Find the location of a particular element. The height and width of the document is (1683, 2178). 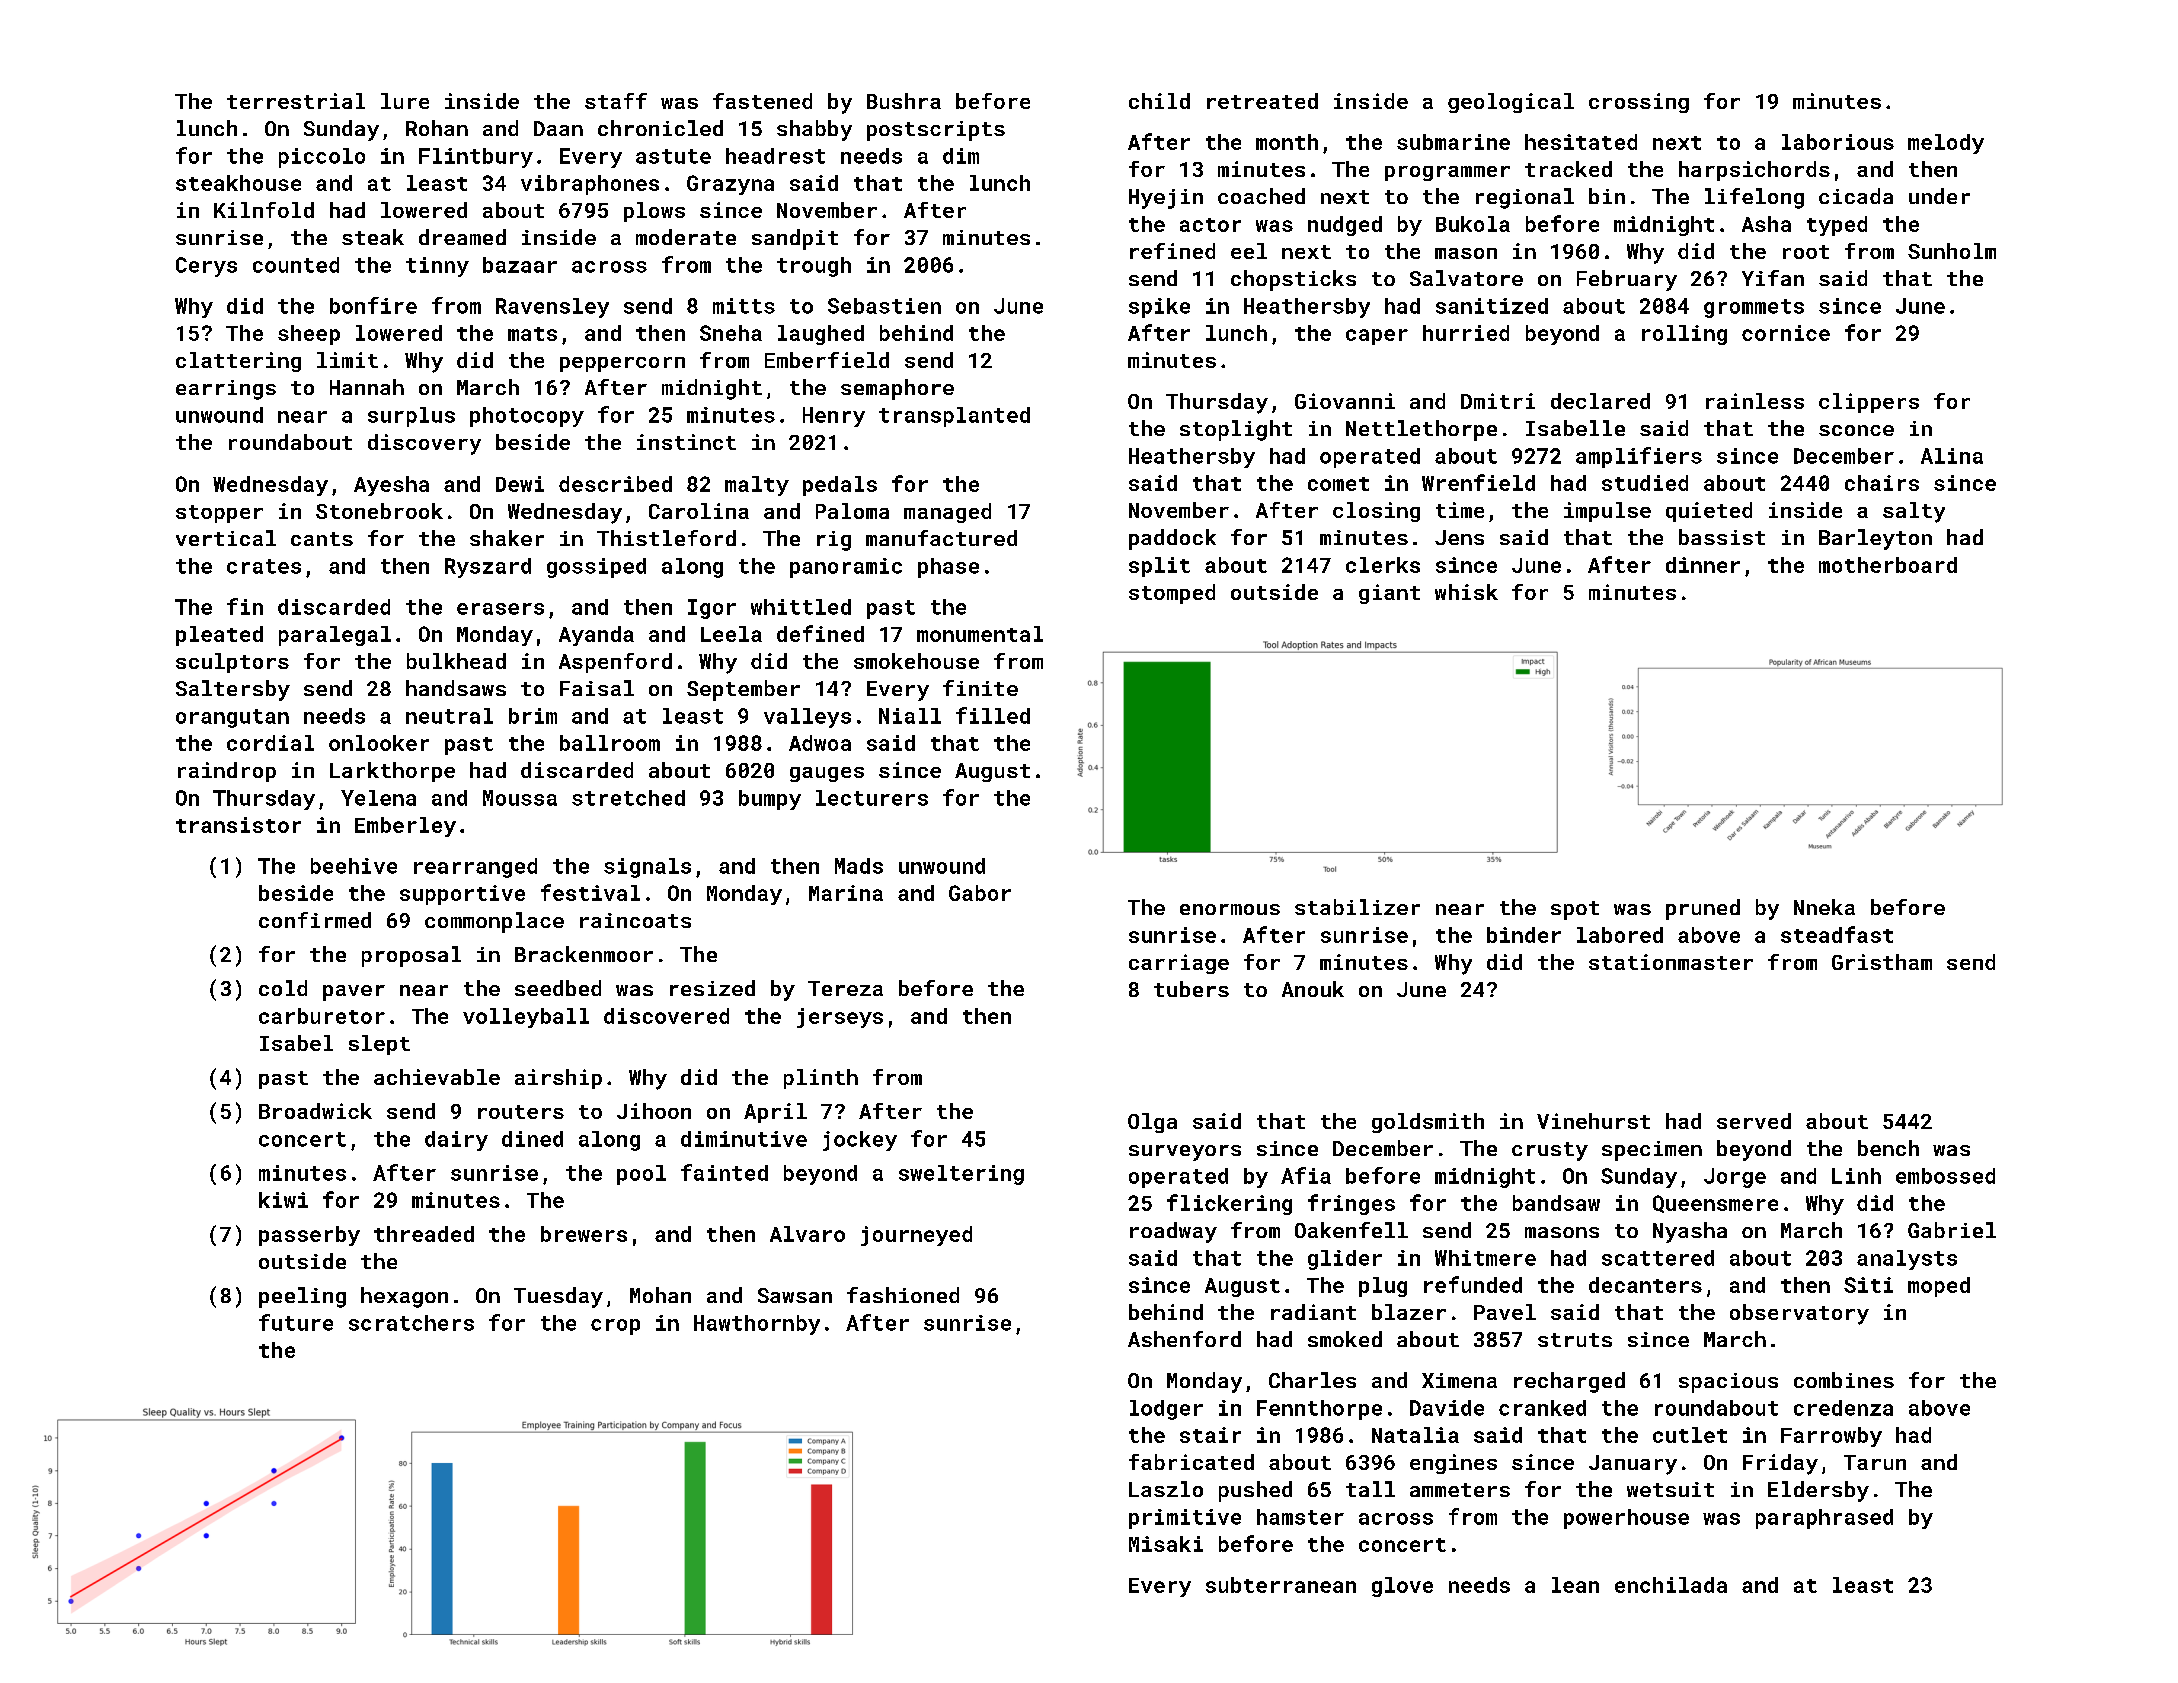

sweltering is located at coordinates (961, 1175).
